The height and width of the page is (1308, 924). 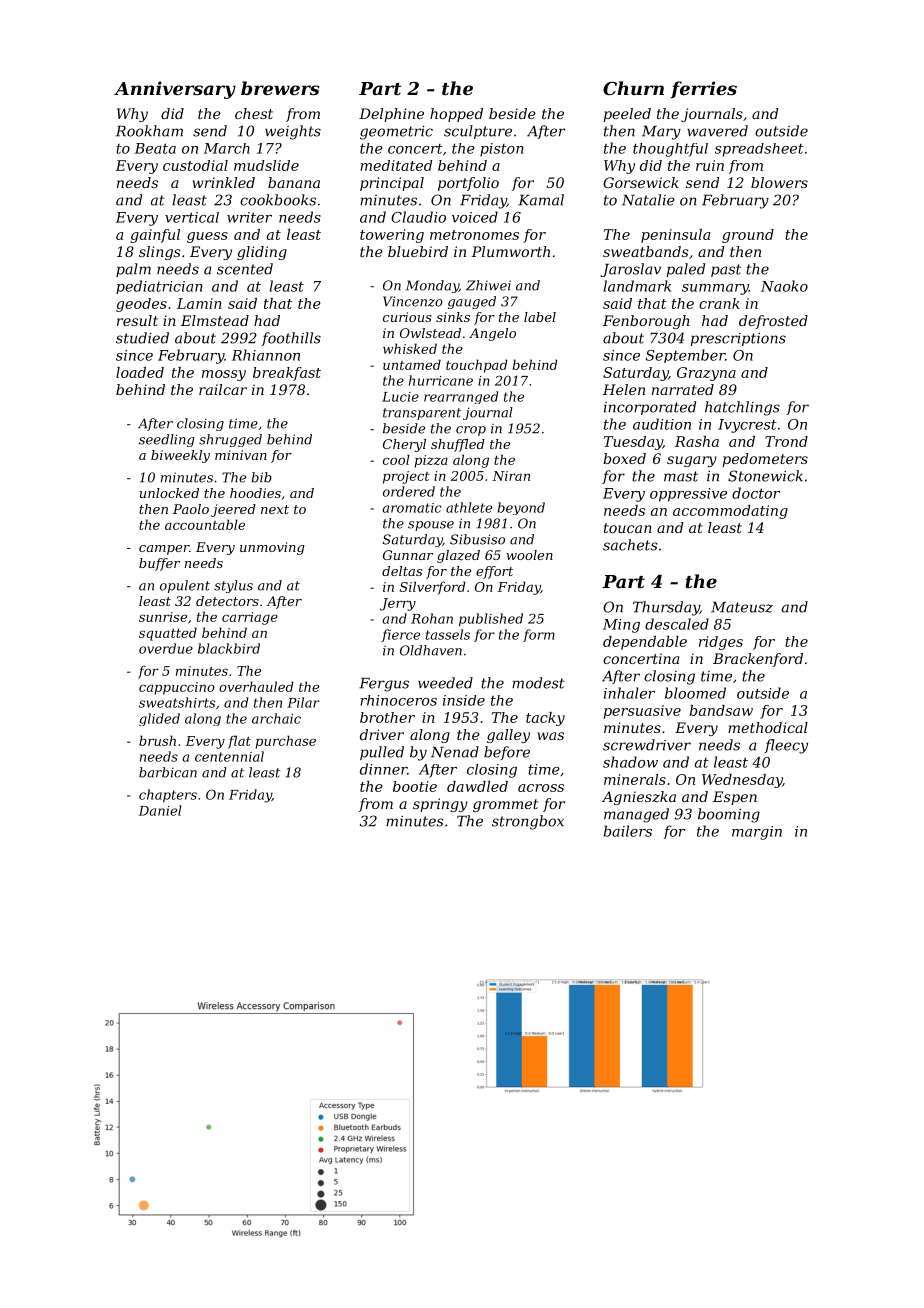 What do you see at coordinates (140, 372) in the page?
I see `loaded` at bounding box center [140, 372].
